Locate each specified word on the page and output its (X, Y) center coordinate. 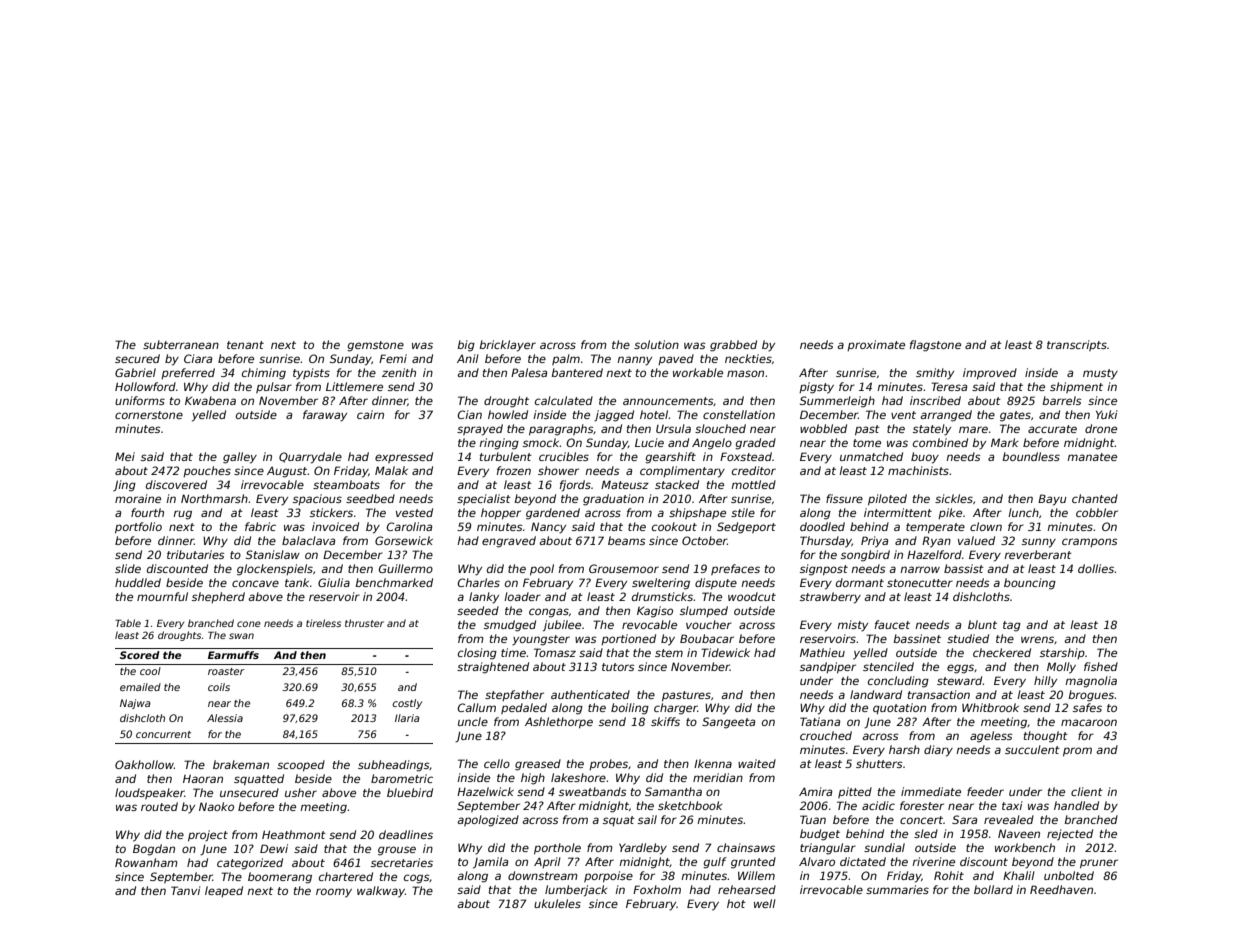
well (765, 903)
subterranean (181, 344)
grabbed (733, 346)
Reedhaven (1061, 889)
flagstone (935, 346)
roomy (334, 893)
